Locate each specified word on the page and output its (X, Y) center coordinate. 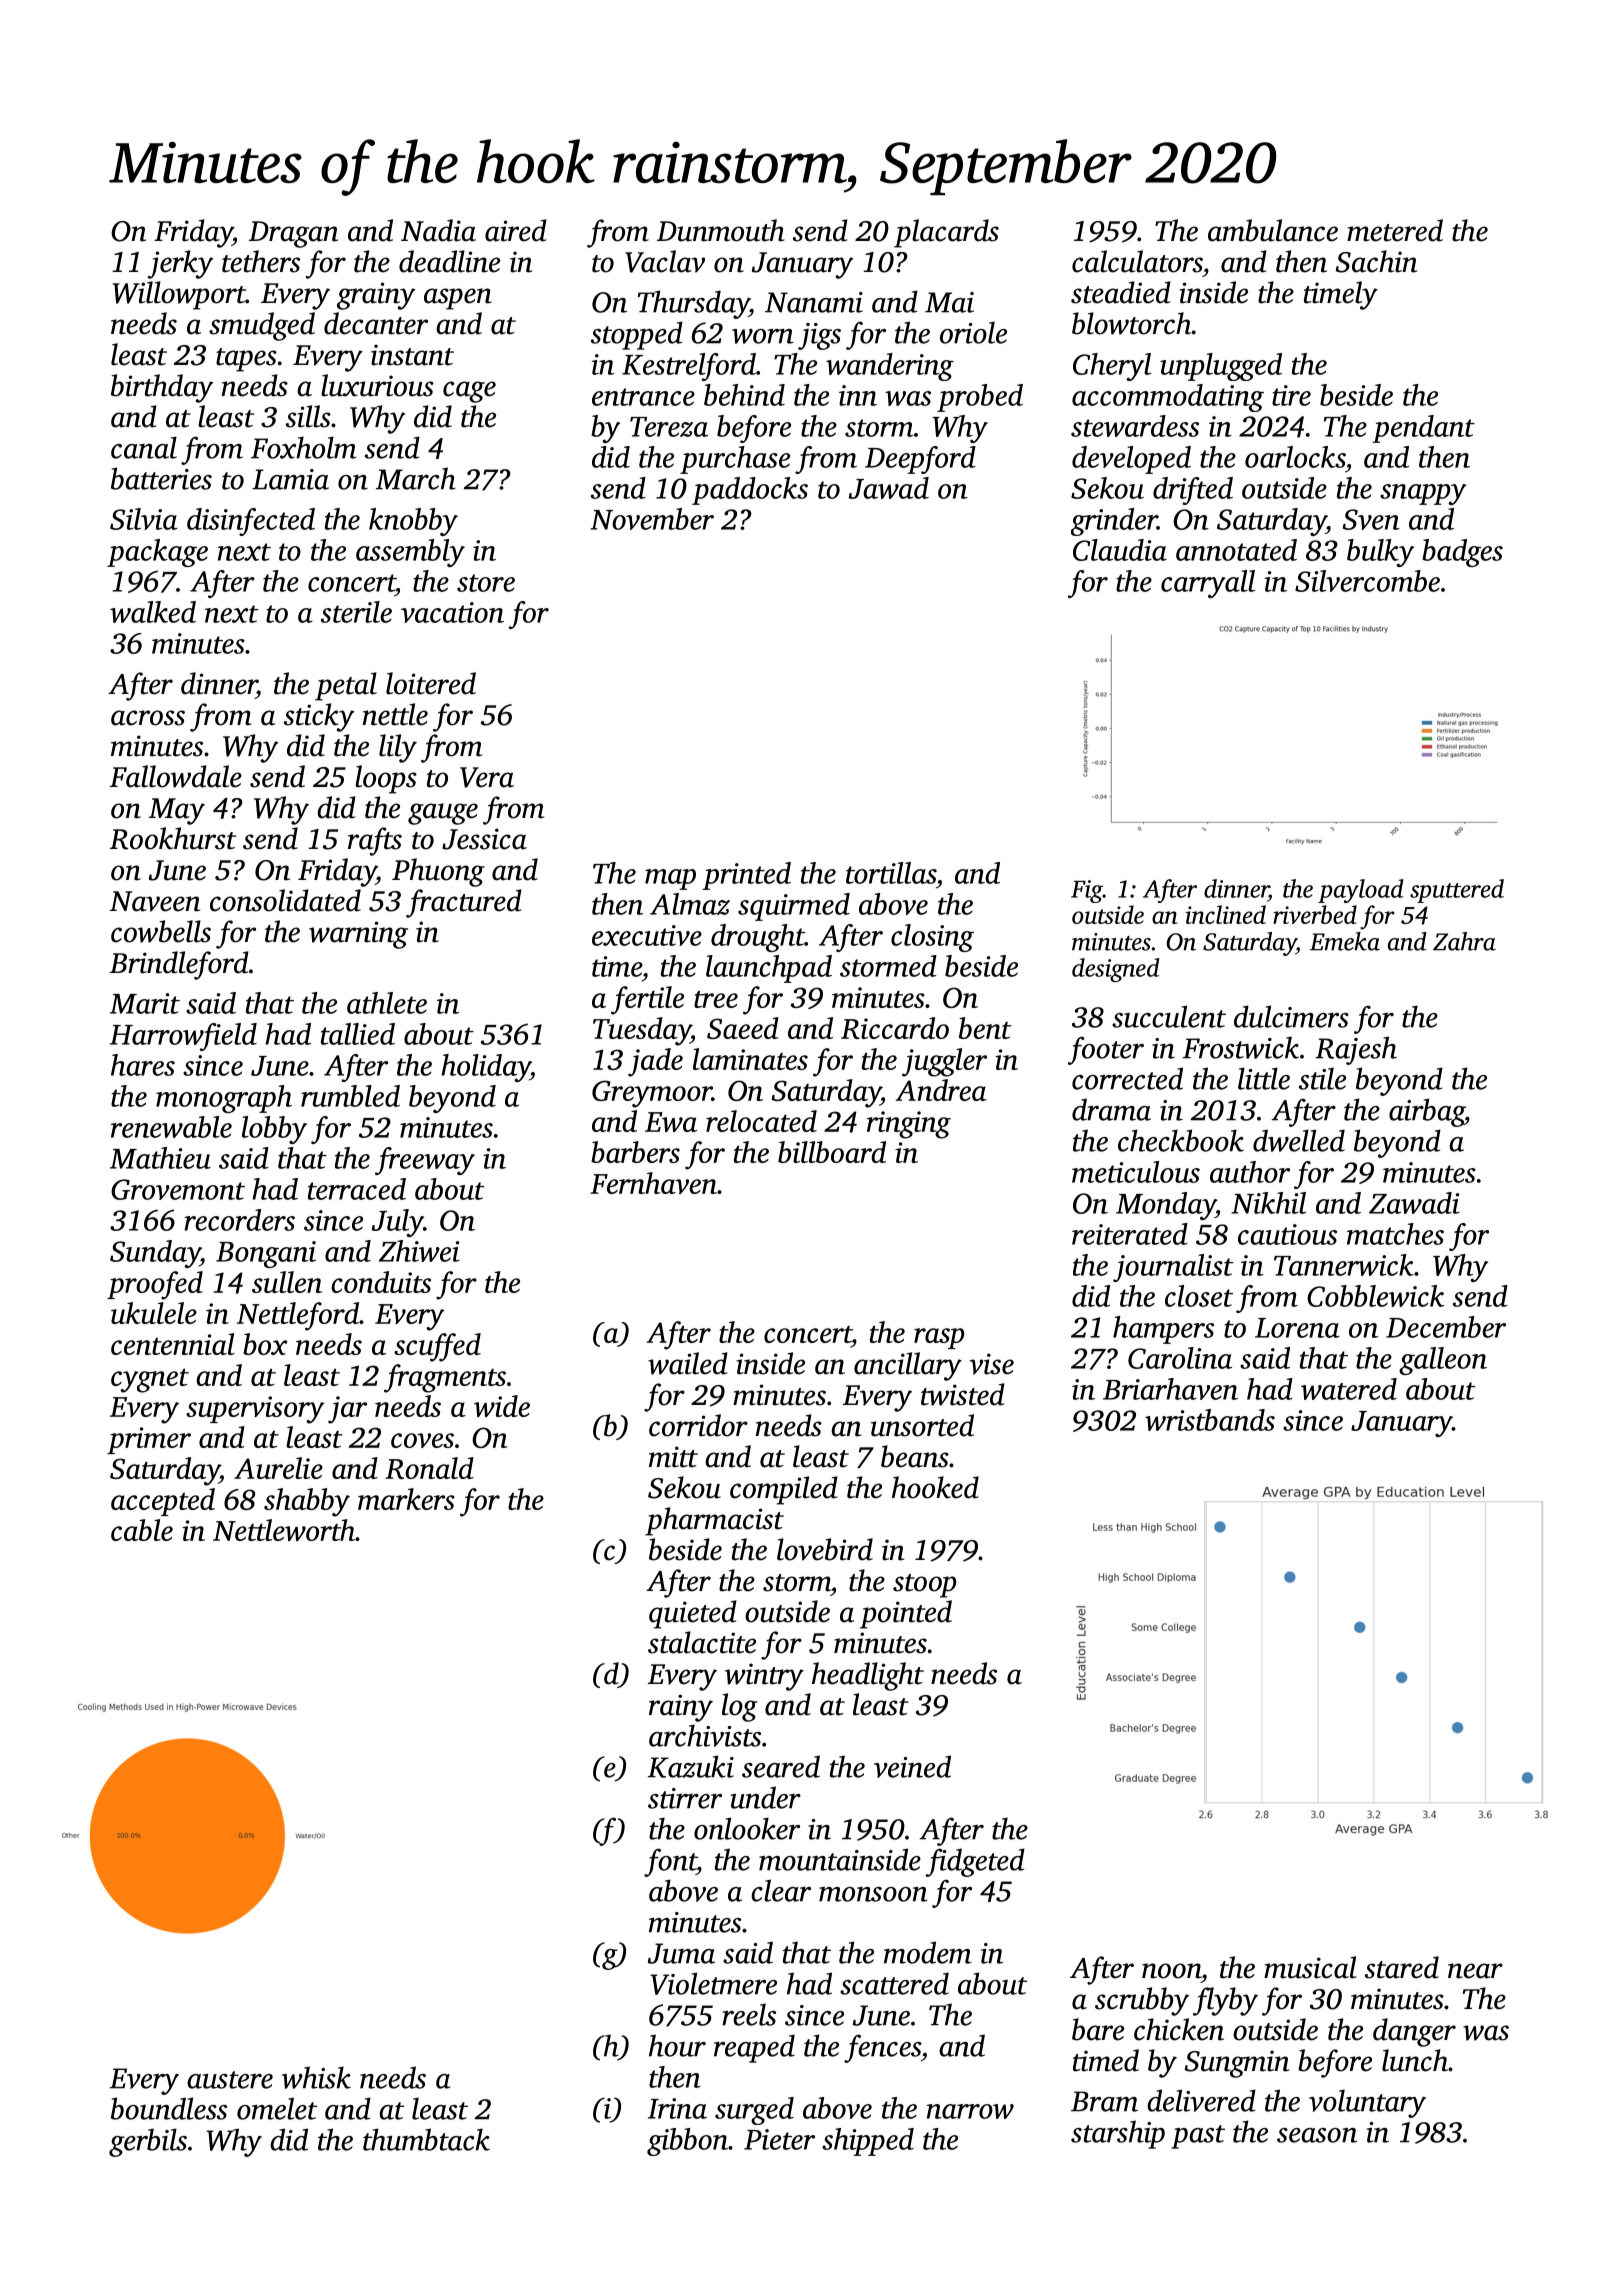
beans (915, 1456)
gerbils (148, 2142)
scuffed (437, 1347)
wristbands (1210, 1420)
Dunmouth (721, 230)
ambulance (1273, 230)
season (1317, 2135)
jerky (180, 264)
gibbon (687, 2142)
